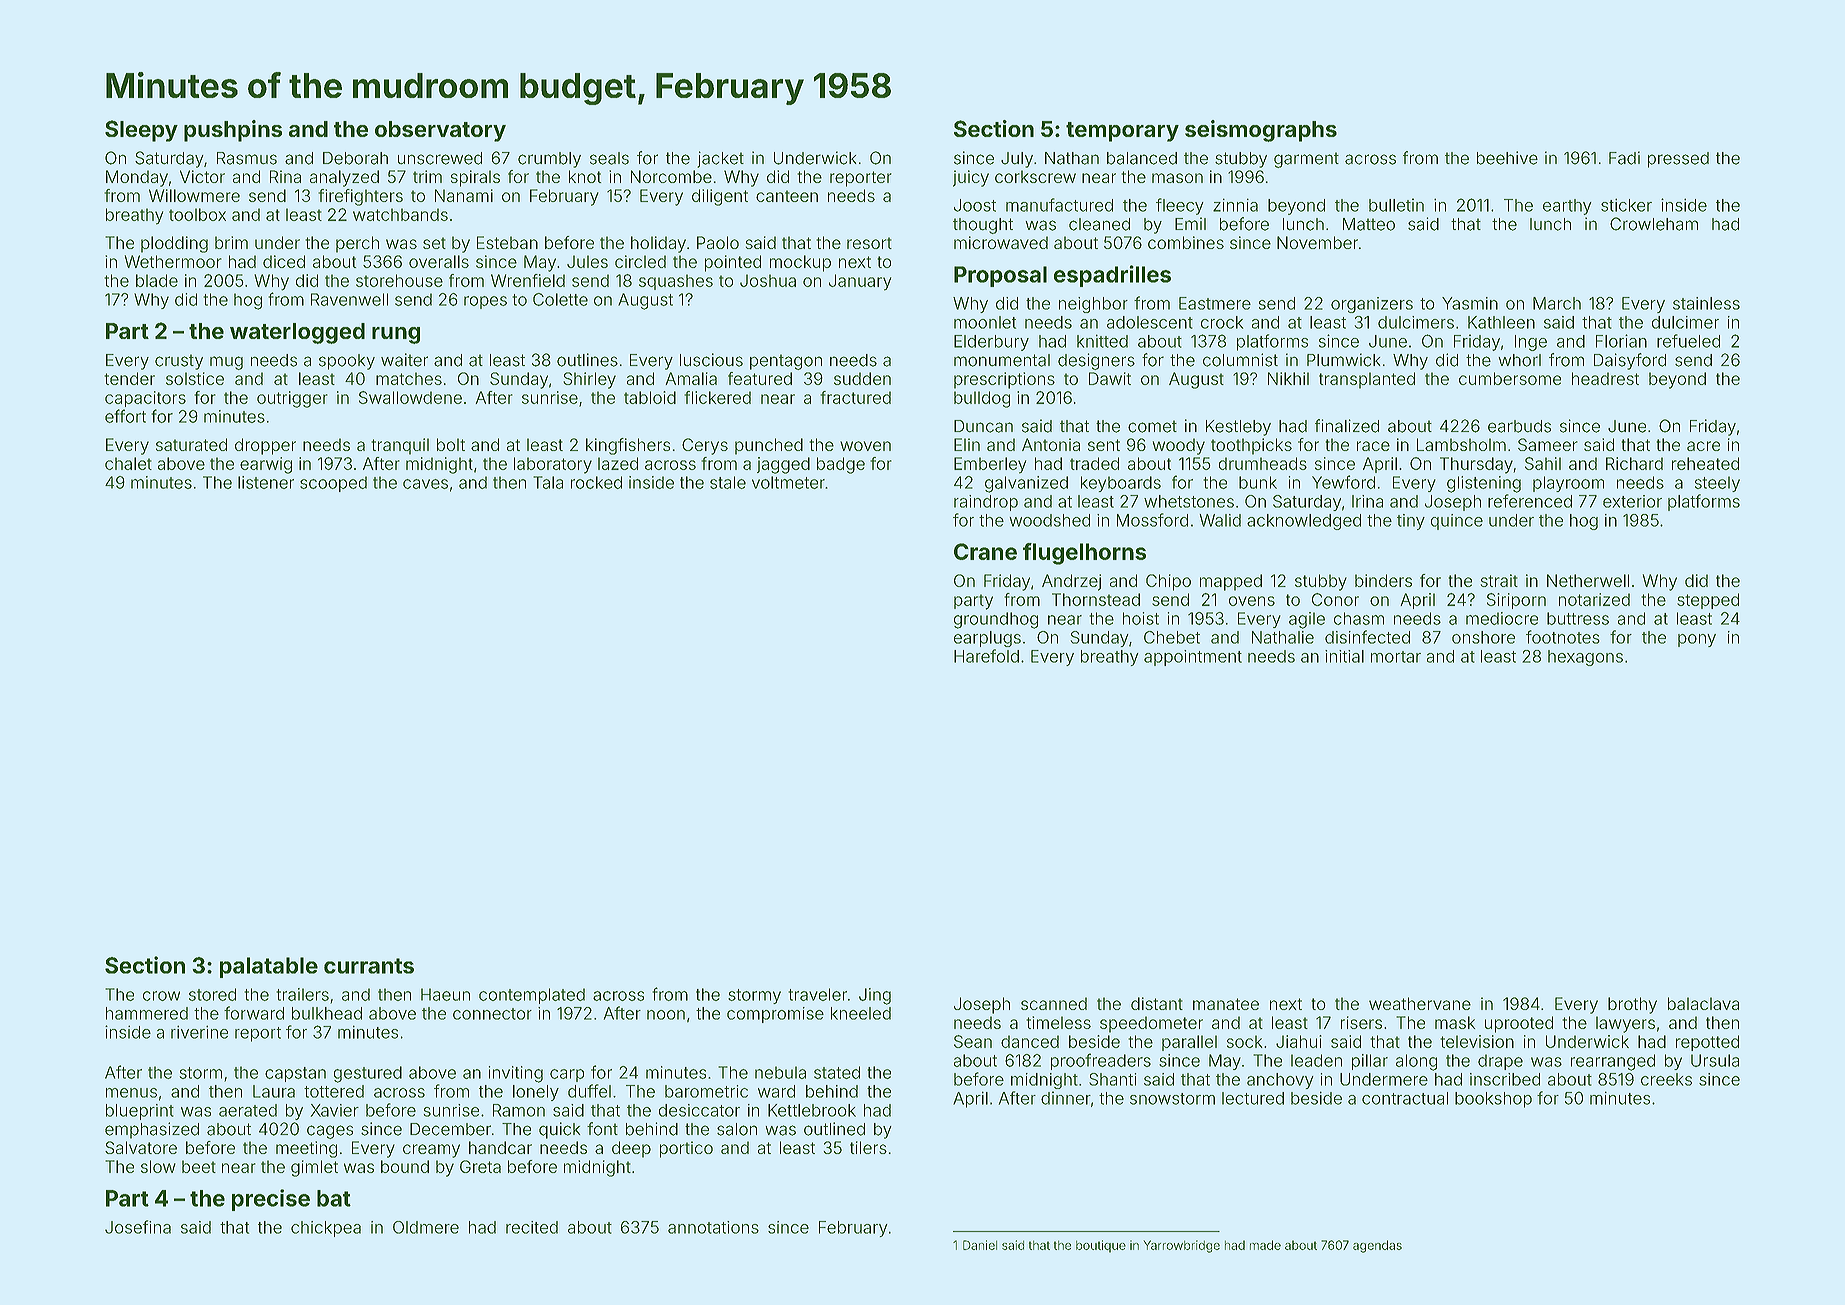 The image size is (1845, 1305). What do you see at coordinates (1585, 658) in the page?
I see `hexagons` at bounding box center [1585, 658].
